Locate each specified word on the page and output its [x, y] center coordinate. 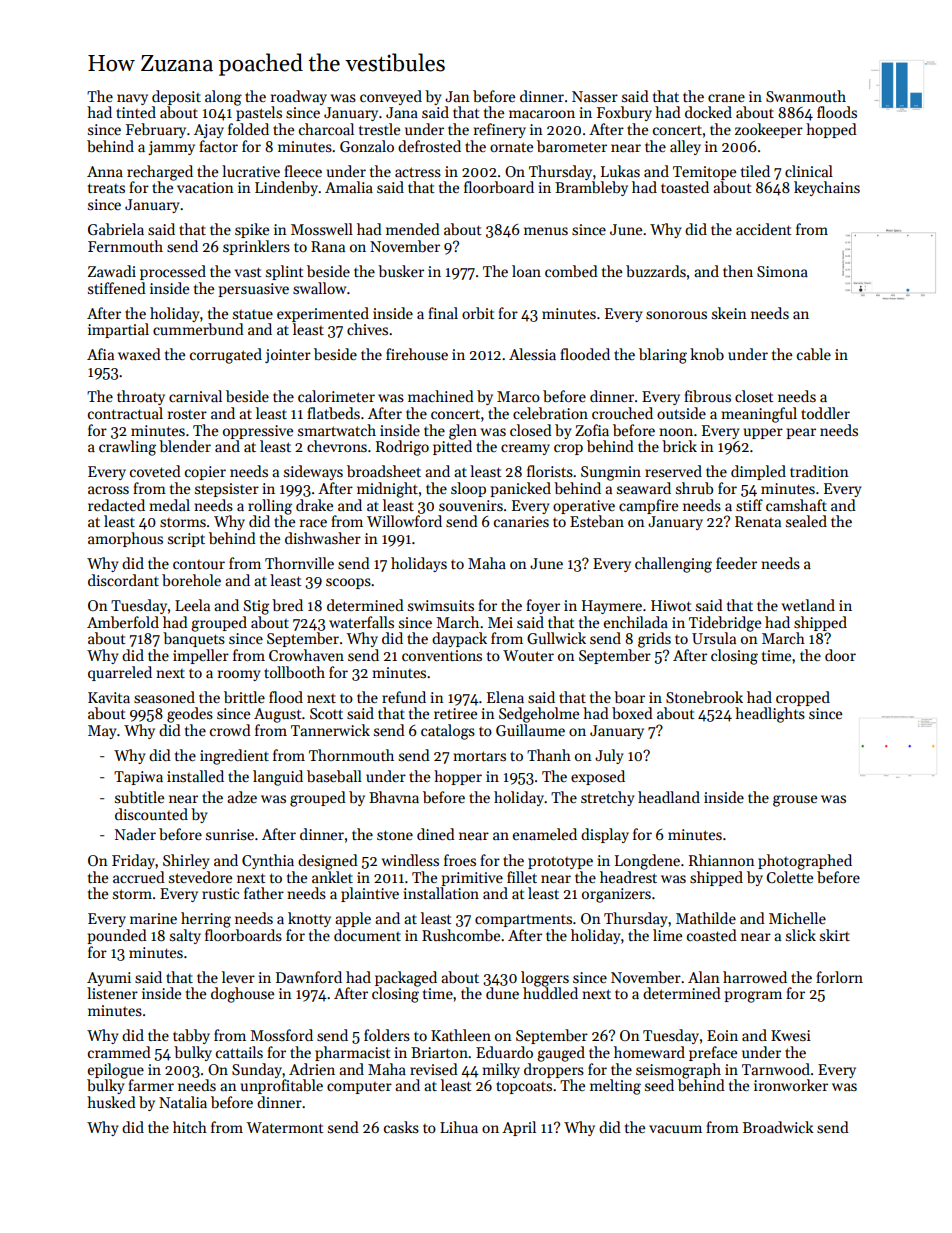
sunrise [230, 834]
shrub [694, 488]
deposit [176, 97]
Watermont [285, 1127]
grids [654, 640]
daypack [459, 639]
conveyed [391, 97]
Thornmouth [351, 755]
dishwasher [323, 538]
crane [726, 98]
